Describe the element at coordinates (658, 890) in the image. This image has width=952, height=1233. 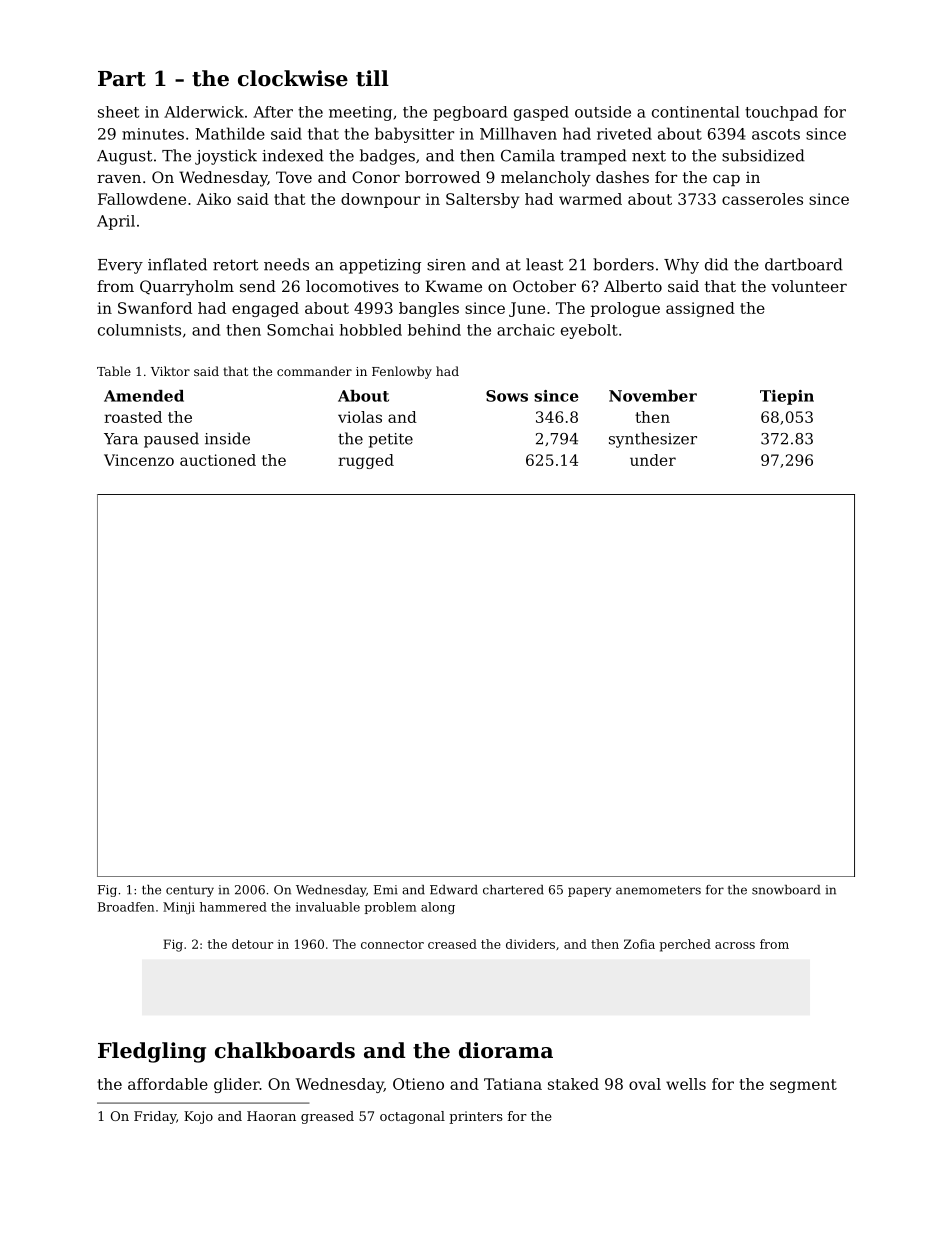
I see `anemometers` at that location.
